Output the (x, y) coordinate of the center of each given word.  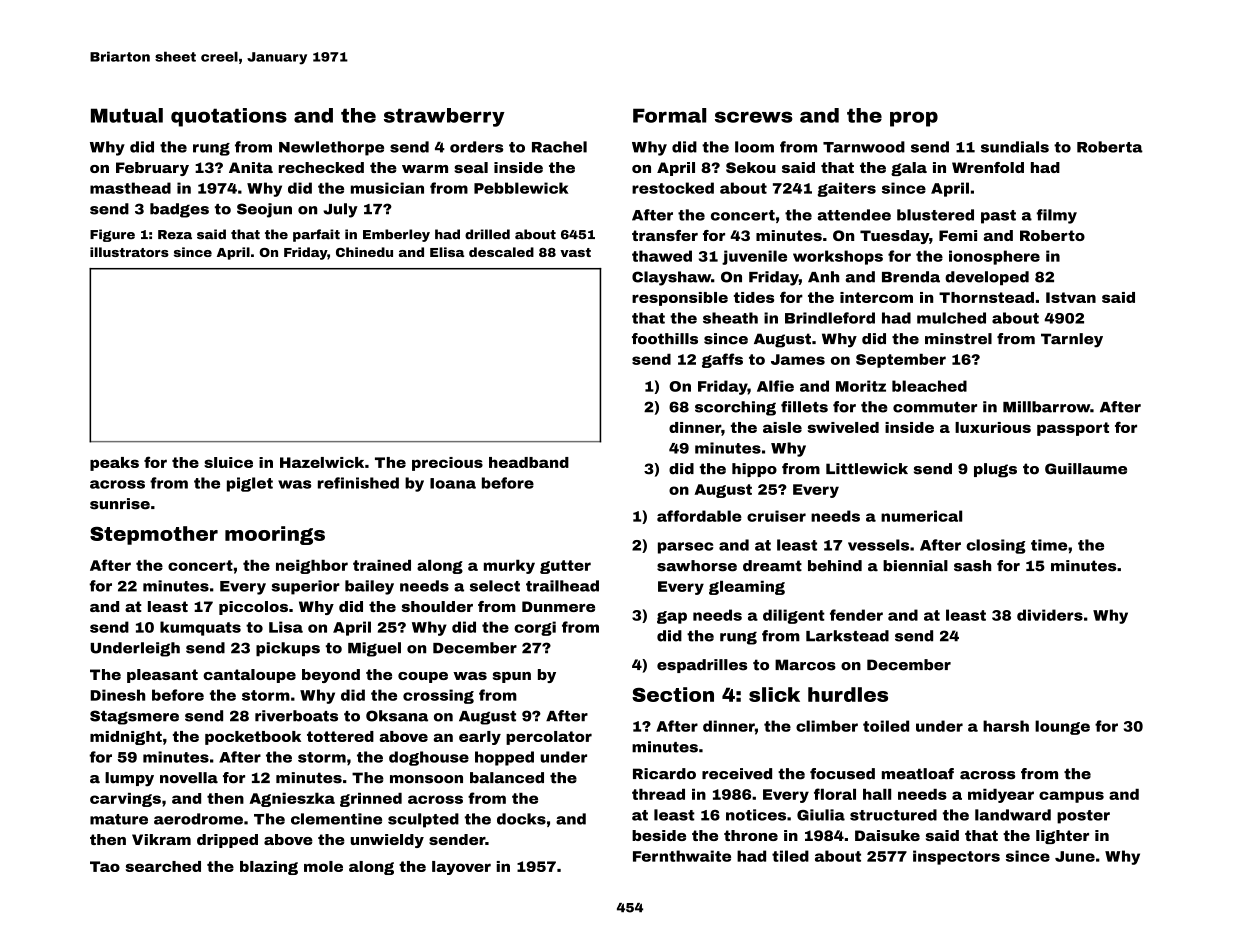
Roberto (1052, 235)
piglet (250, 484)
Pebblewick (521, 188)
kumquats (200, 628)
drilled (487, 234)
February (152, 169)
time (1049, 545)
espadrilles (702, 666)
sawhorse (697, 566)
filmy (1056, 216)
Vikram (161, 839)
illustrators (129, 252)
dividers (1050, 615)
